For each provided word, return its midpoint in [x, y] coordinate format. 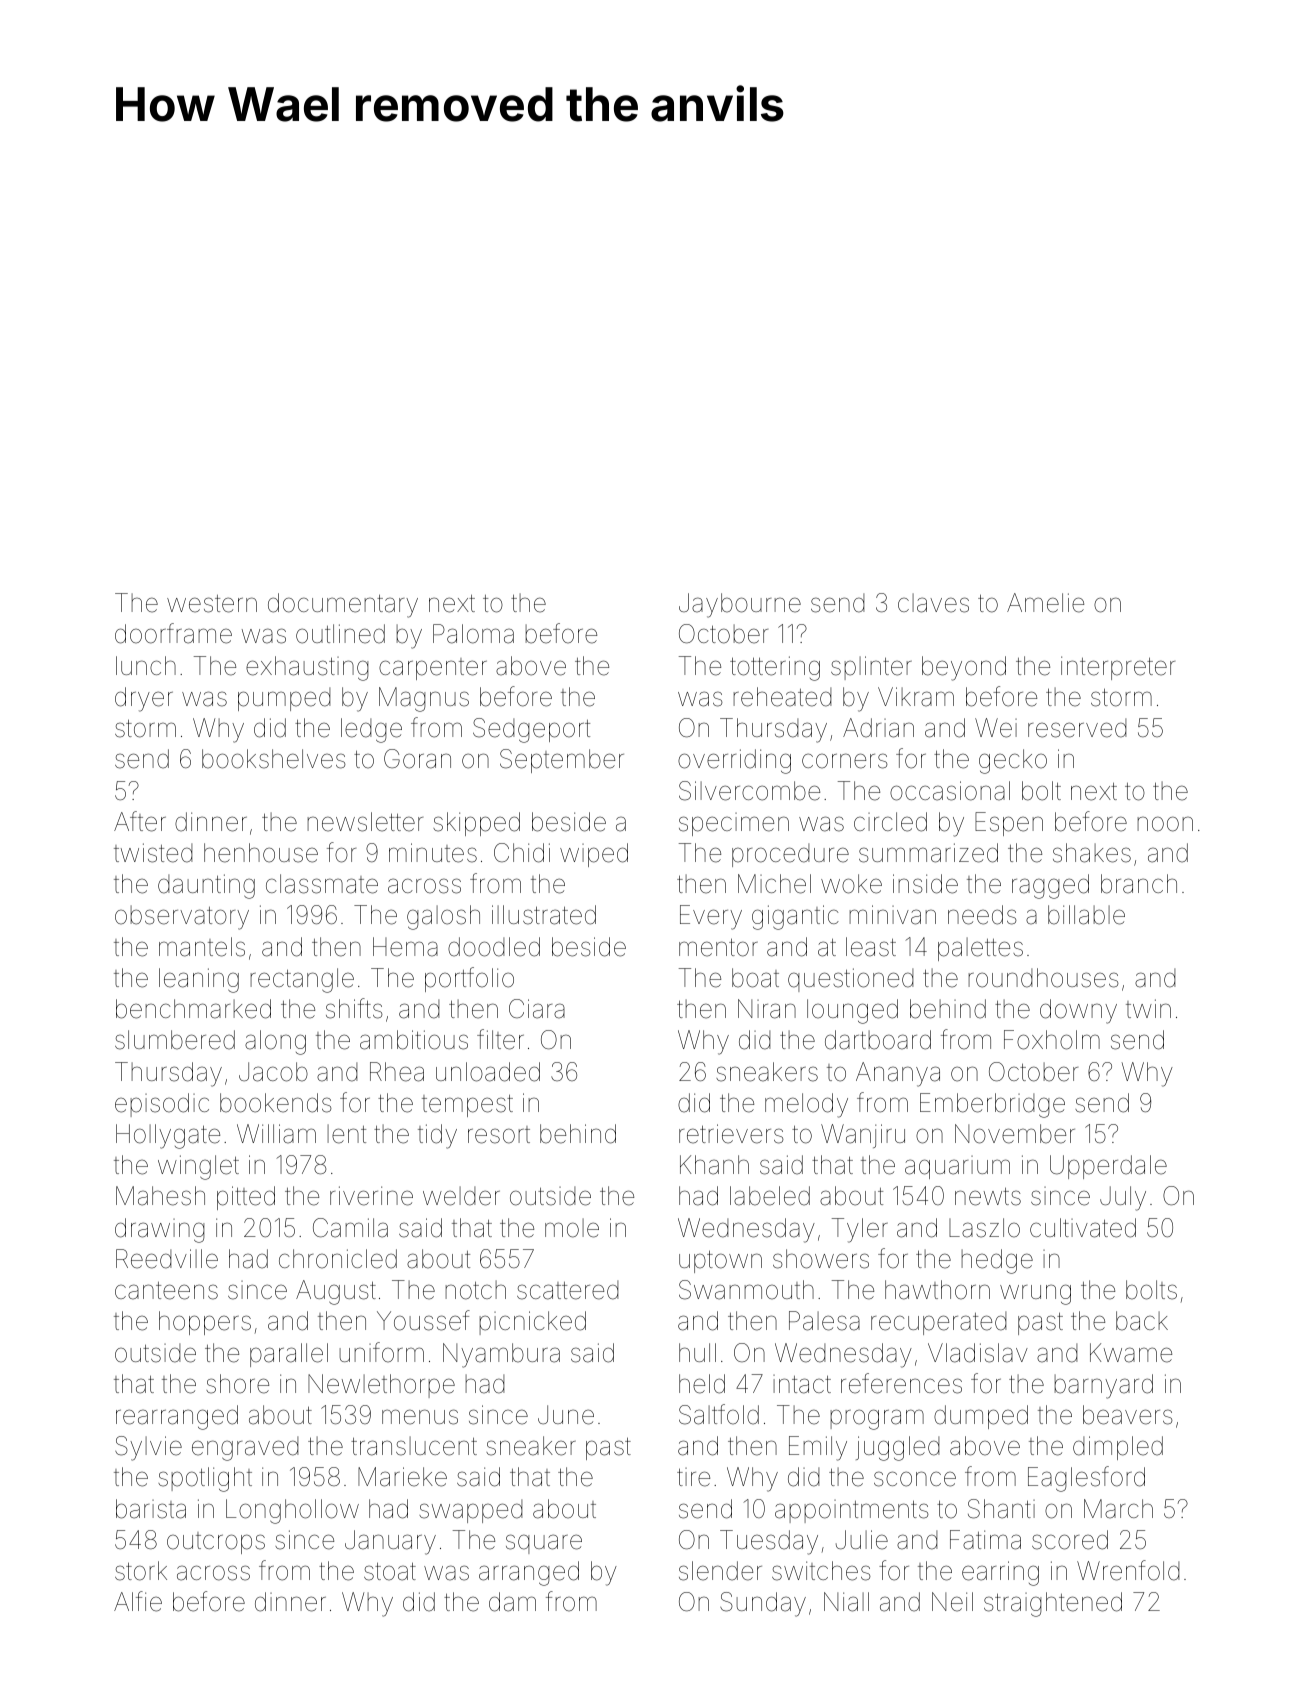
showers [821, 1259]
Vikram [916, 697]
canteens [166, 1291]
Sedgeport [531, 730]
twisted [153, 853]
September [562, 761]
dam [512, 1602]
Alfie [138, 1601]
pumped [284, 699]
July [1123, 1198]
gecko [1013, 761]
